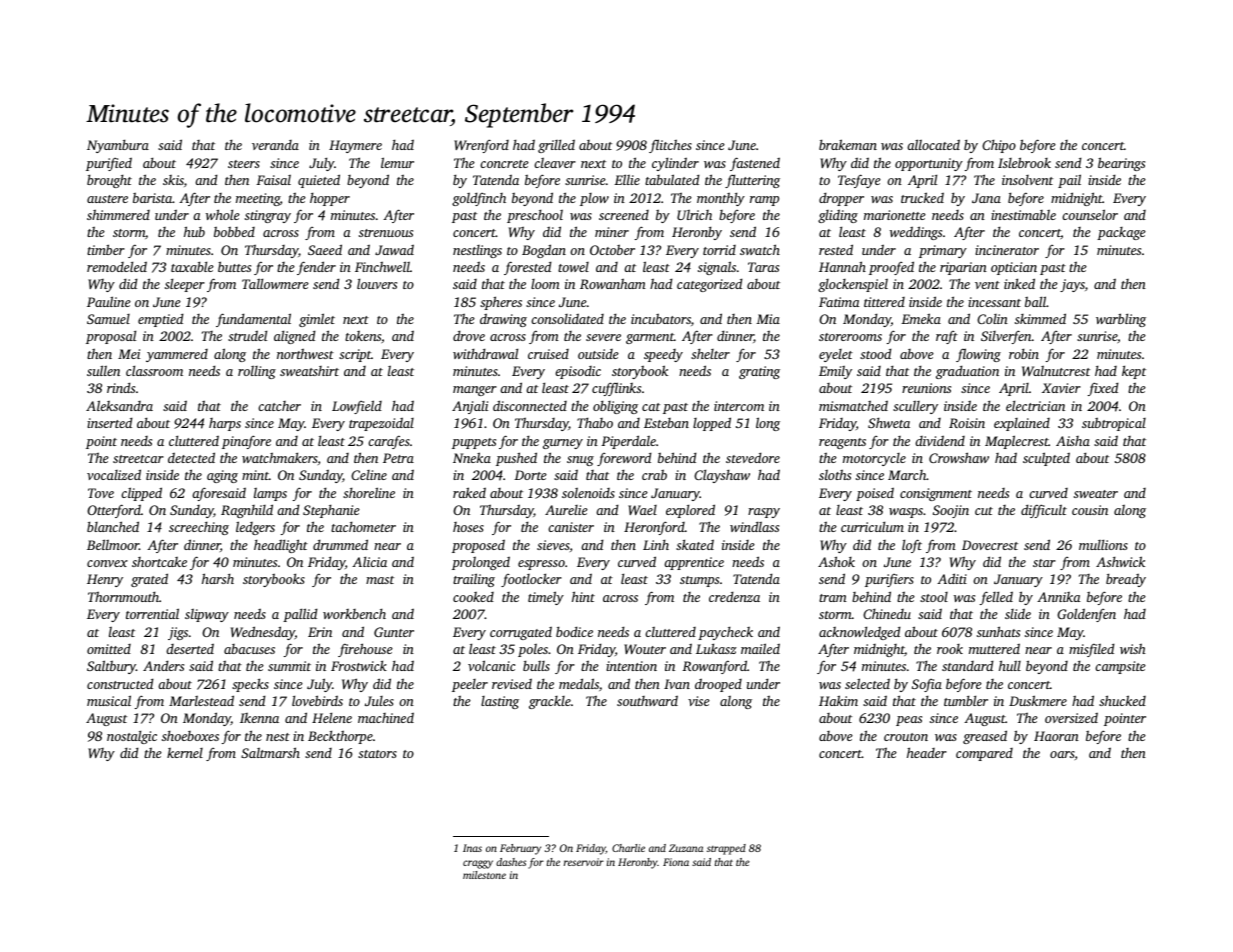  Describe the element at coordinates (317, 320) in the screenshot. I see `gimlet` at that location.
